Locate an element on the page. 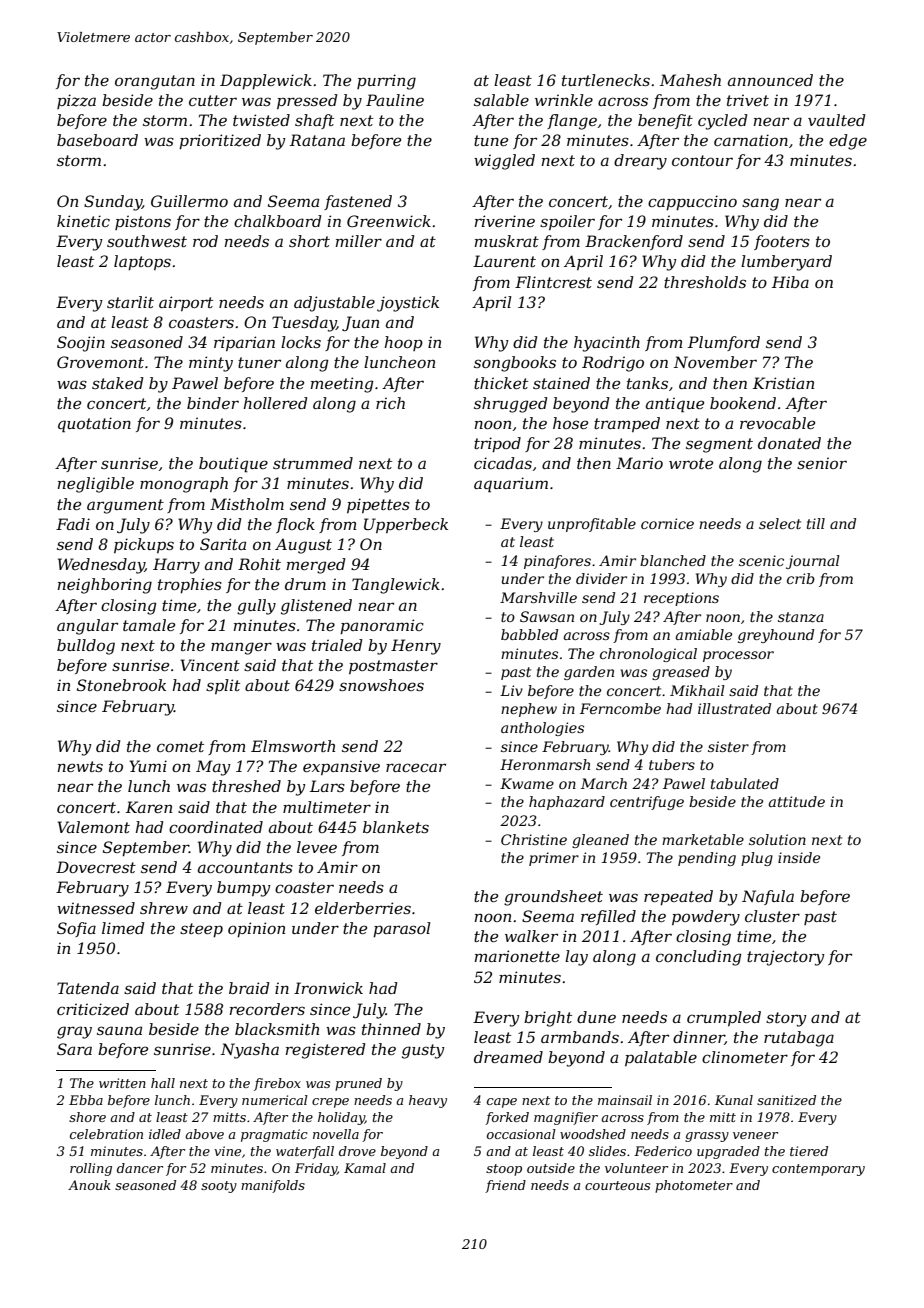  neighboring is located at coordinates (105, 586).
